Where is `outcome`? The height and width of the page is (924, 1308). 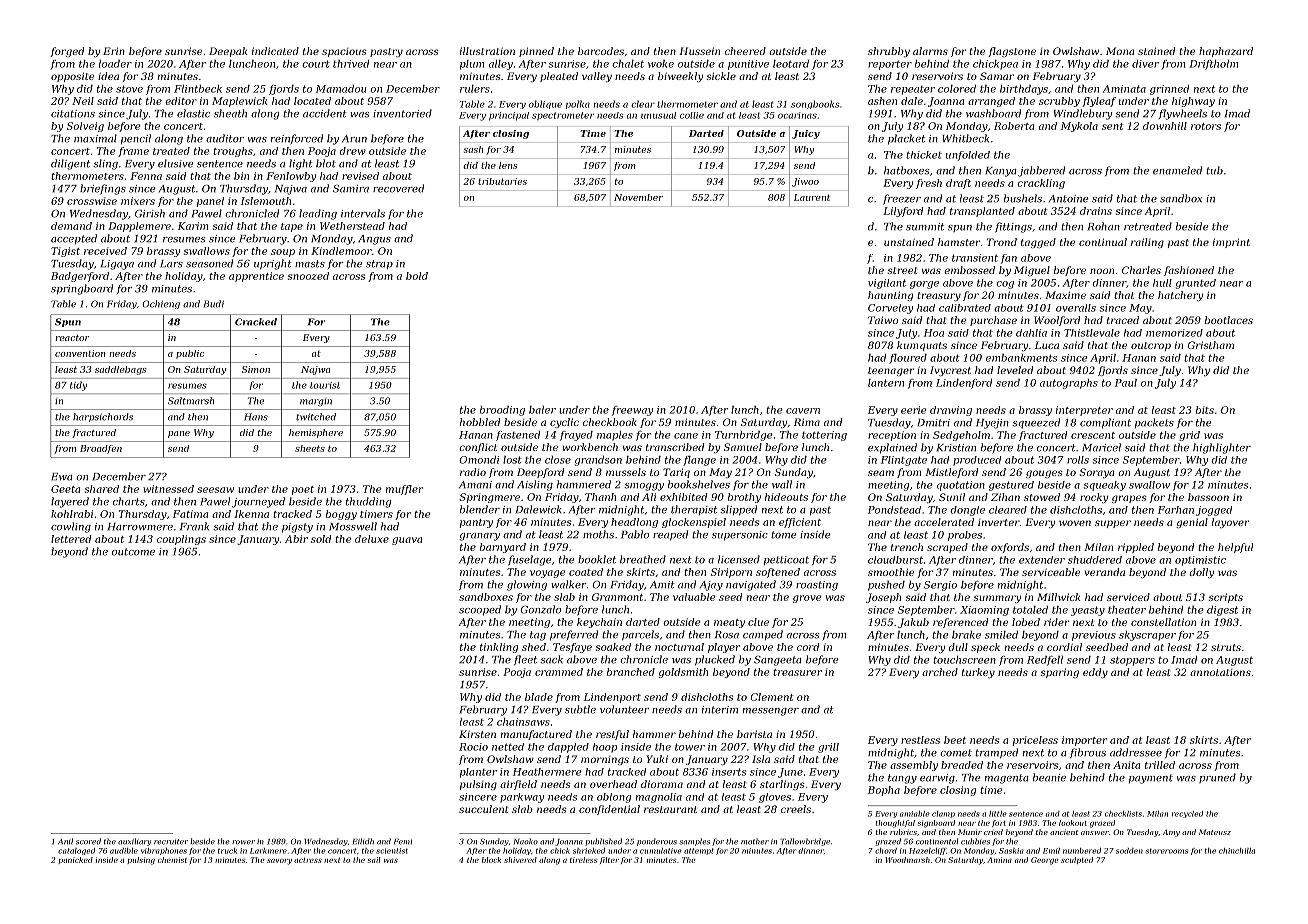
outcome is located at coordinates (133, 552).
